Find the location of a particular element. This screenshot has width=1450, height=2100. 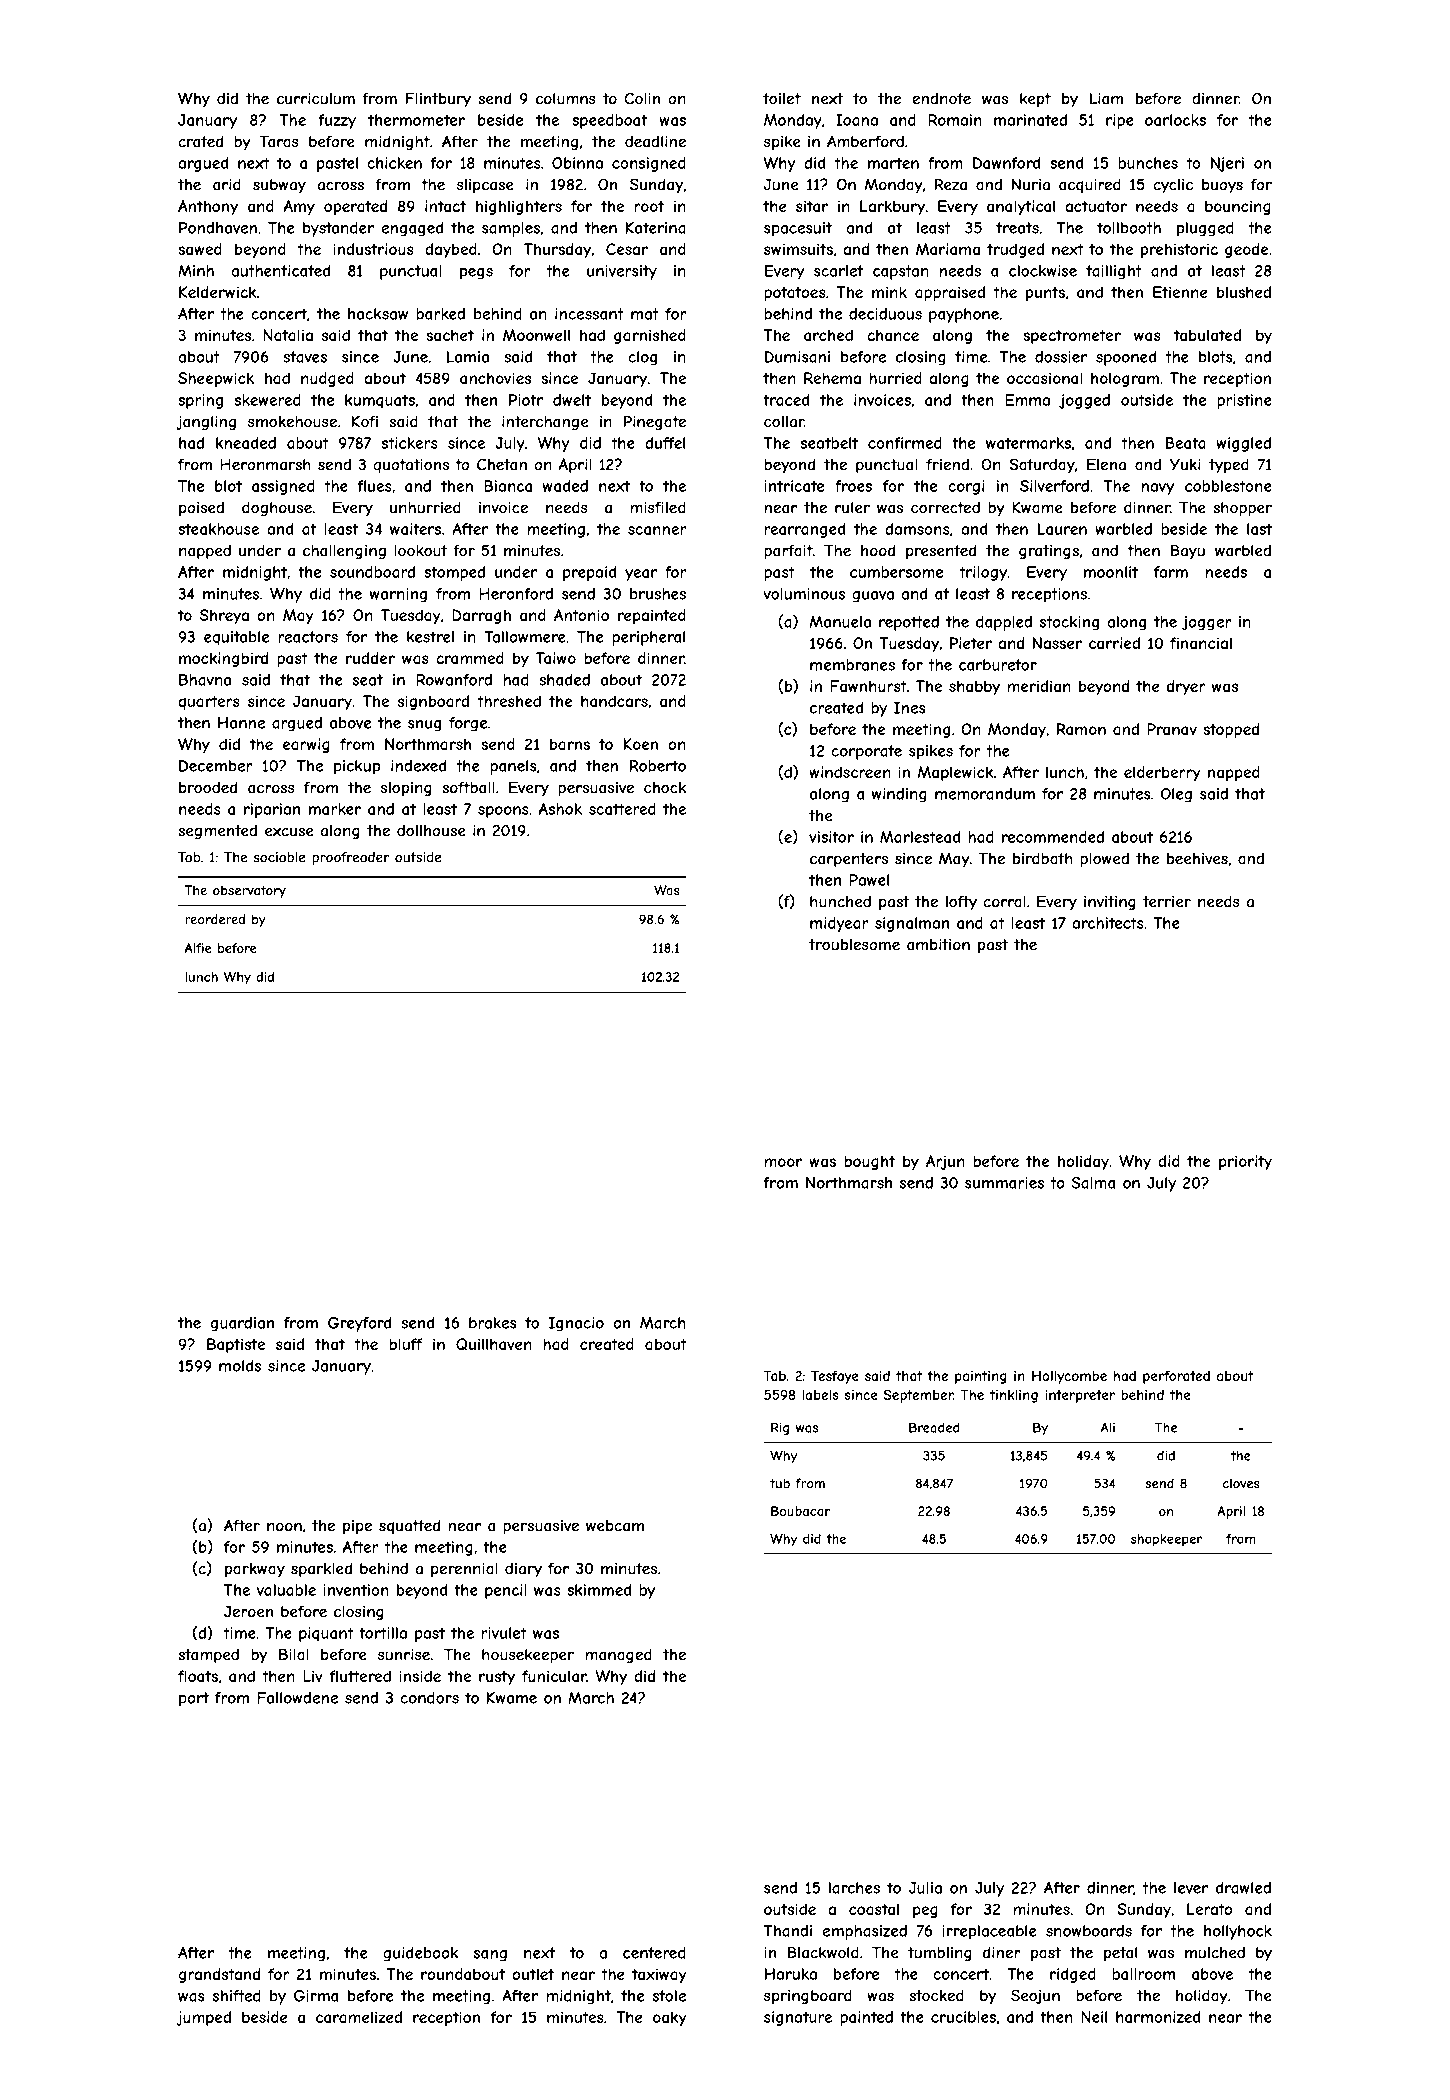

caramelized is located at coordinates (359, 2017).
